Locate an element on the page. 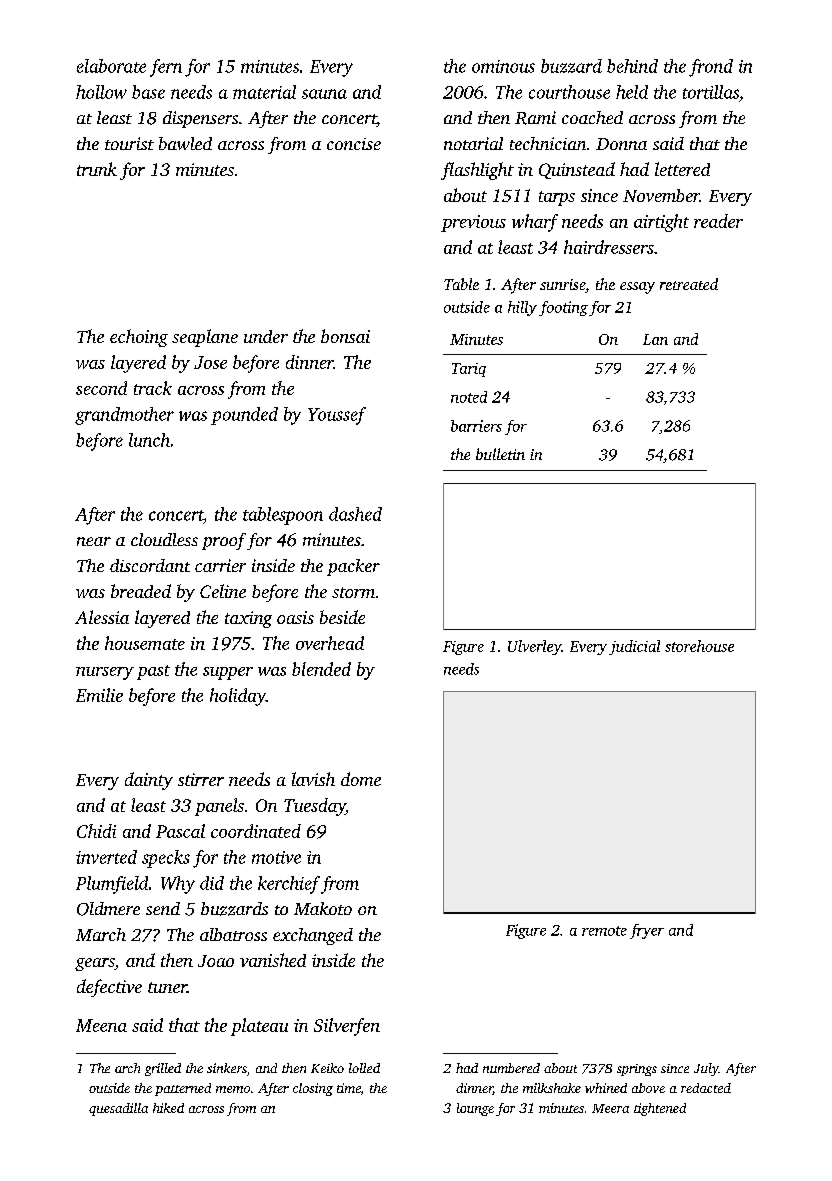 Image resolution: width=832 pixels, height=1181 pixels. inverted is located at coordinates (106, 857).
